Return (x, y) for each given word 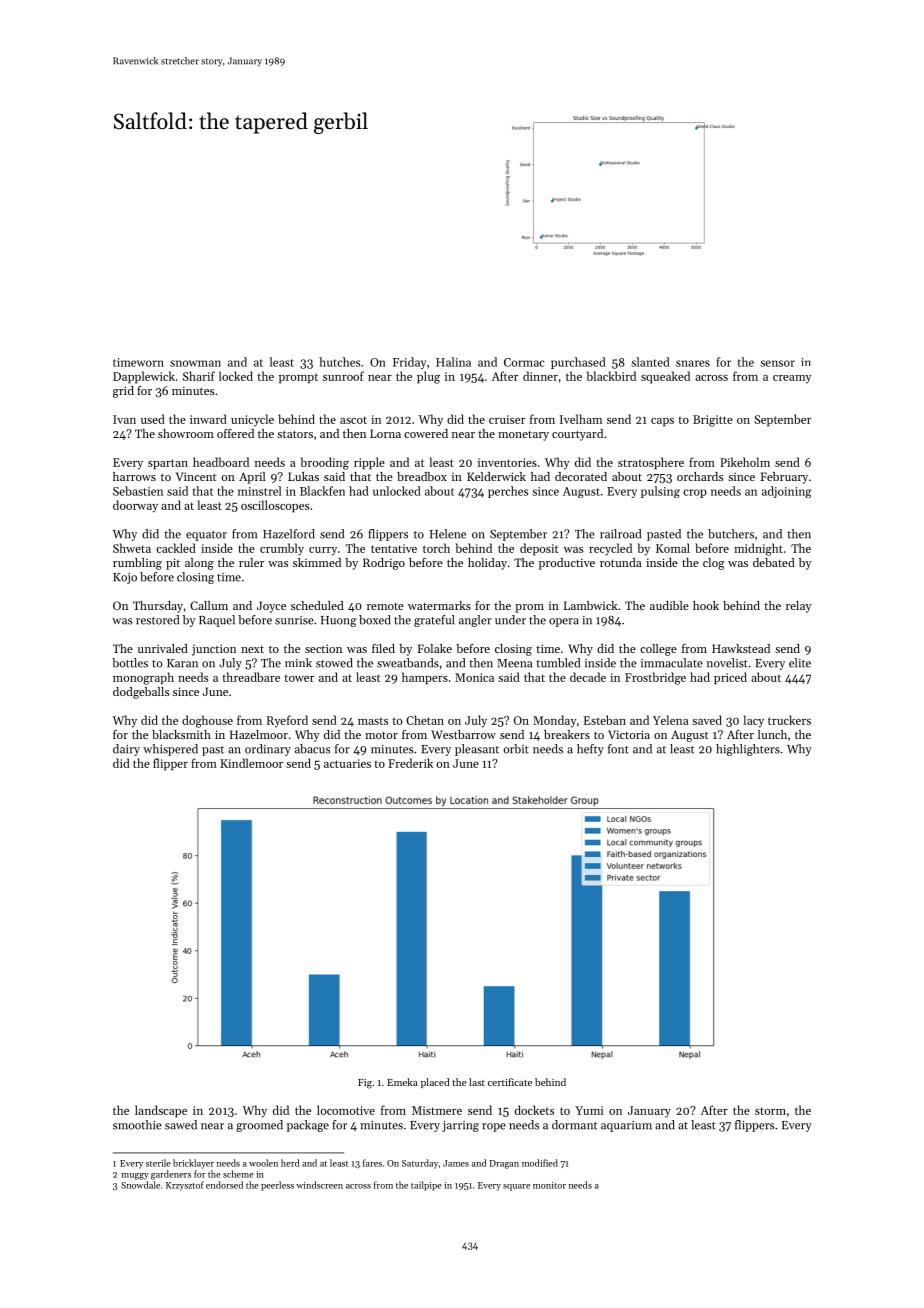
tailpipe (426, 1186)
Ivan (124, 419)
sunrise (294, 620)
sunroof (343, 376)
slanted (650, 362)
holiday (487, 564)
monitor (549, 1185)
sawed (181, 1125)
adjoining (787, 492)
